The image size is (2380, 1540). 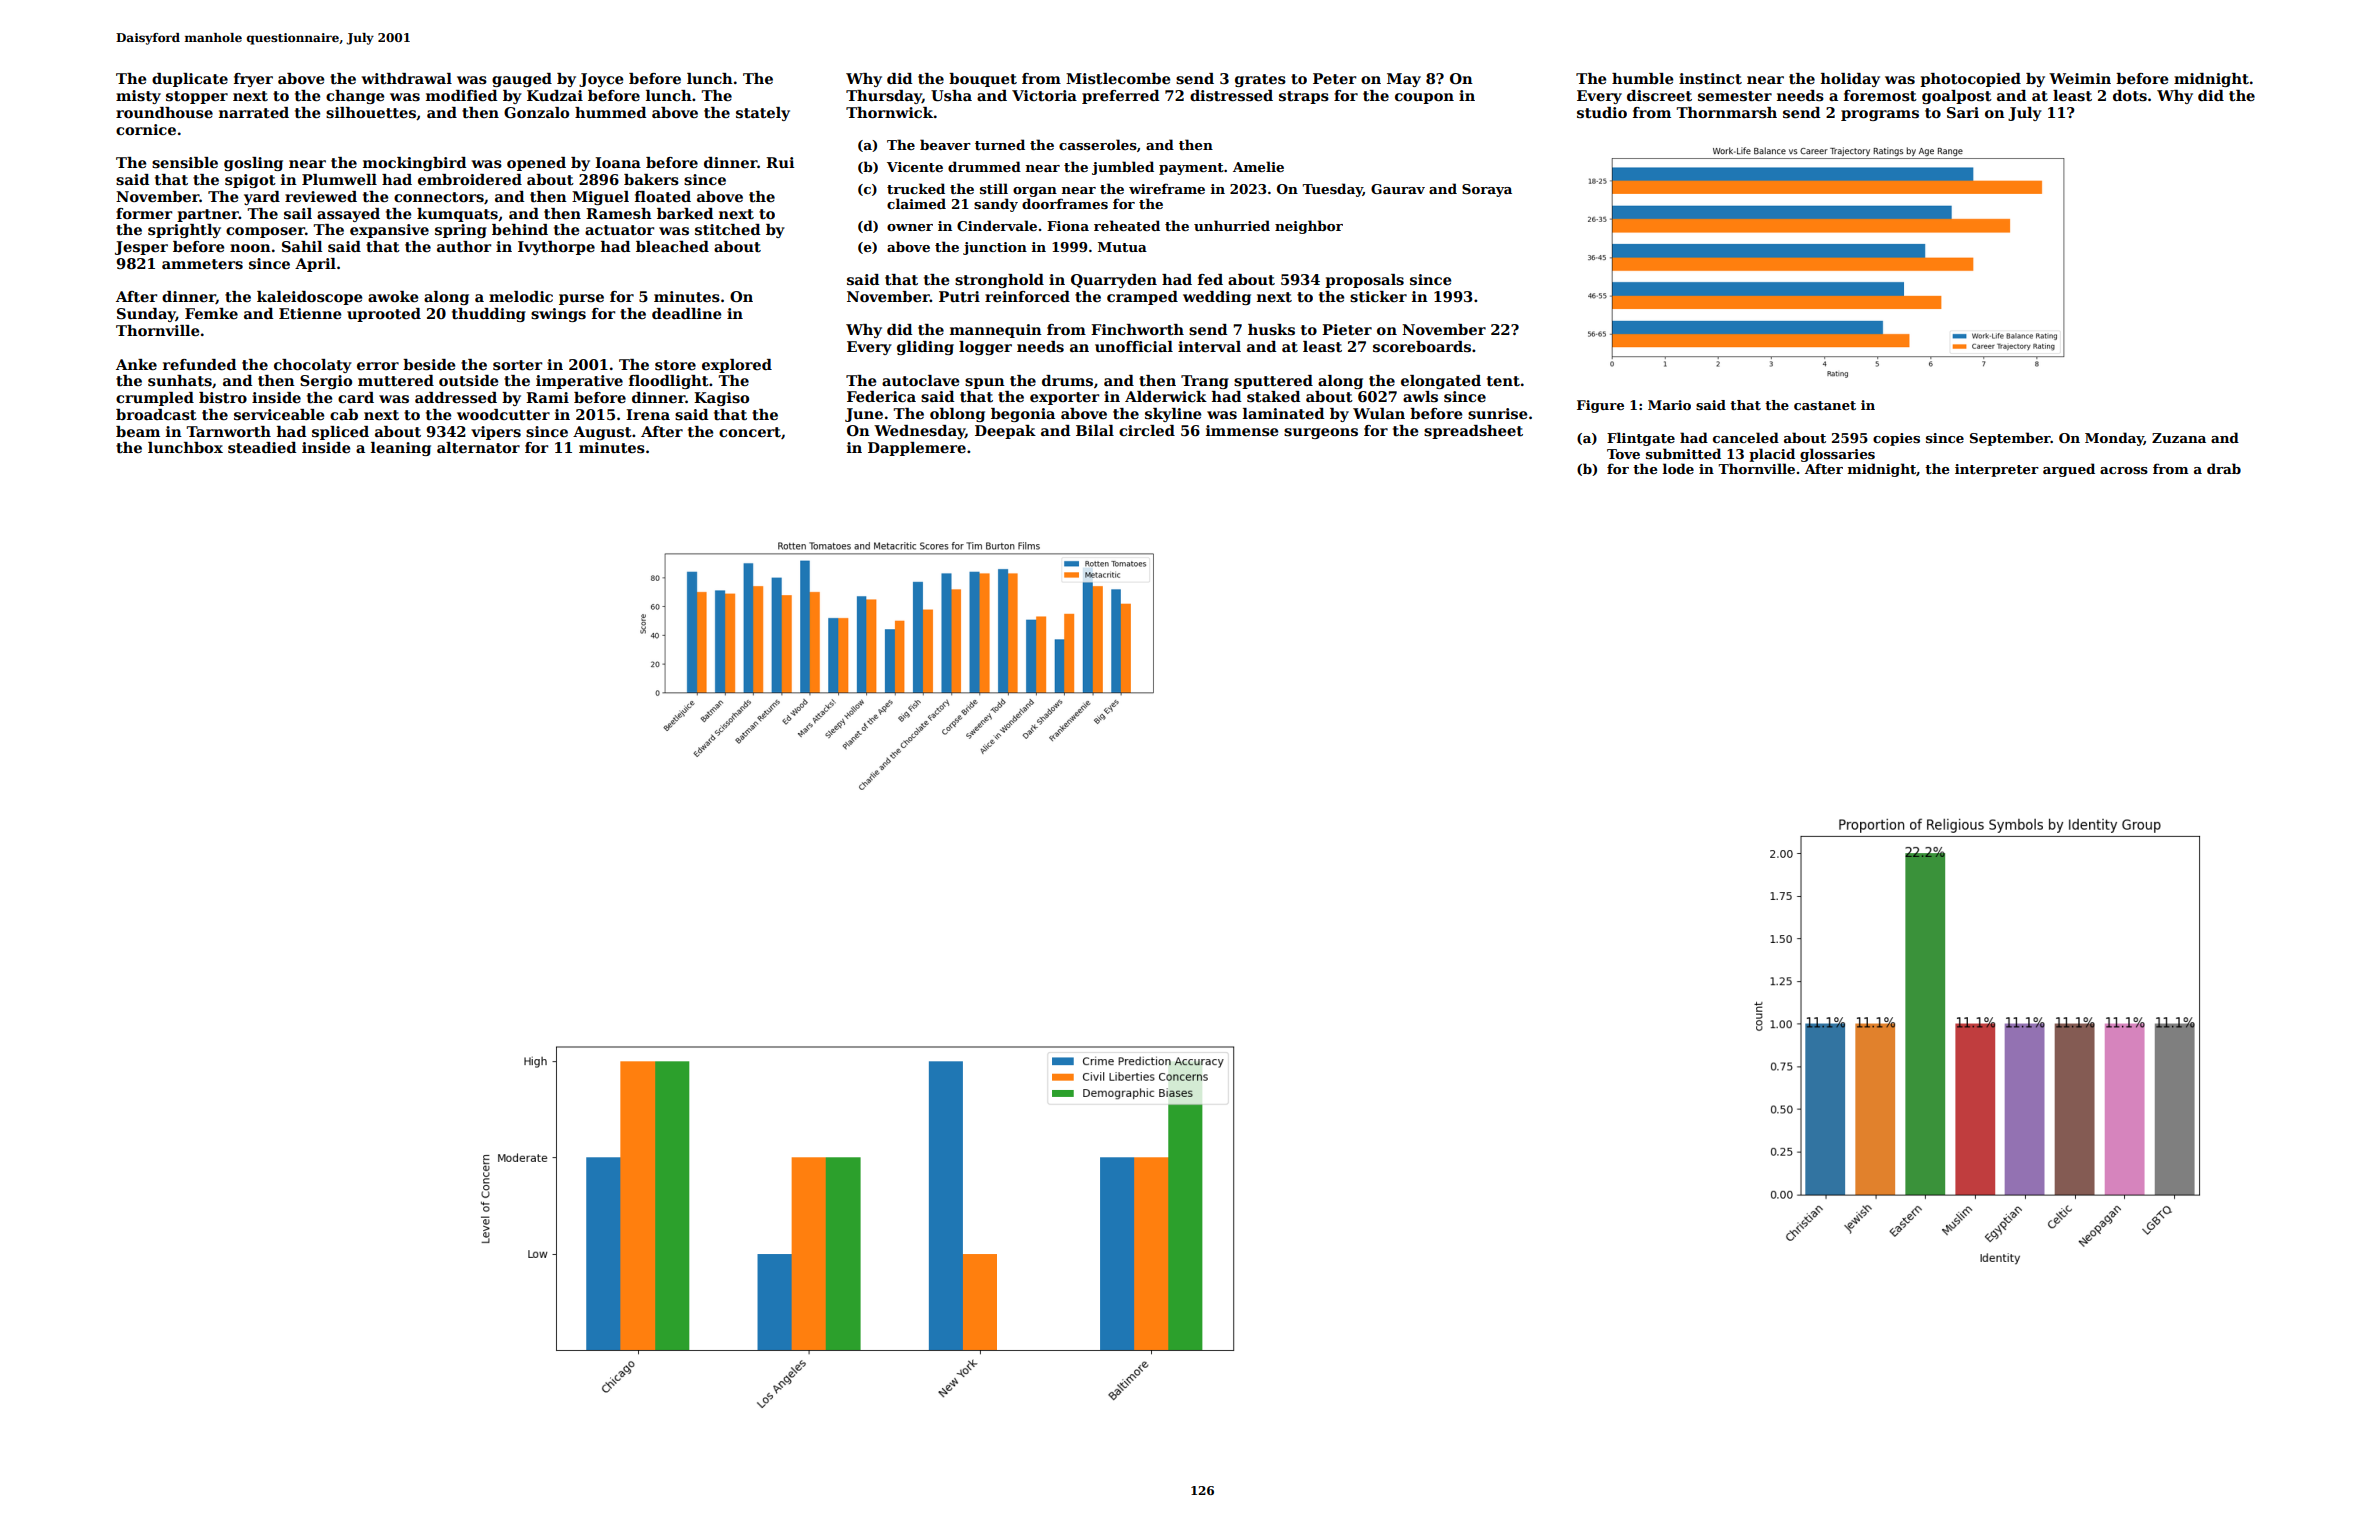 What do you see at coordinates (1364, 281) in the screenshot?
I see `proposals` at bounding box center [1364, 281].
